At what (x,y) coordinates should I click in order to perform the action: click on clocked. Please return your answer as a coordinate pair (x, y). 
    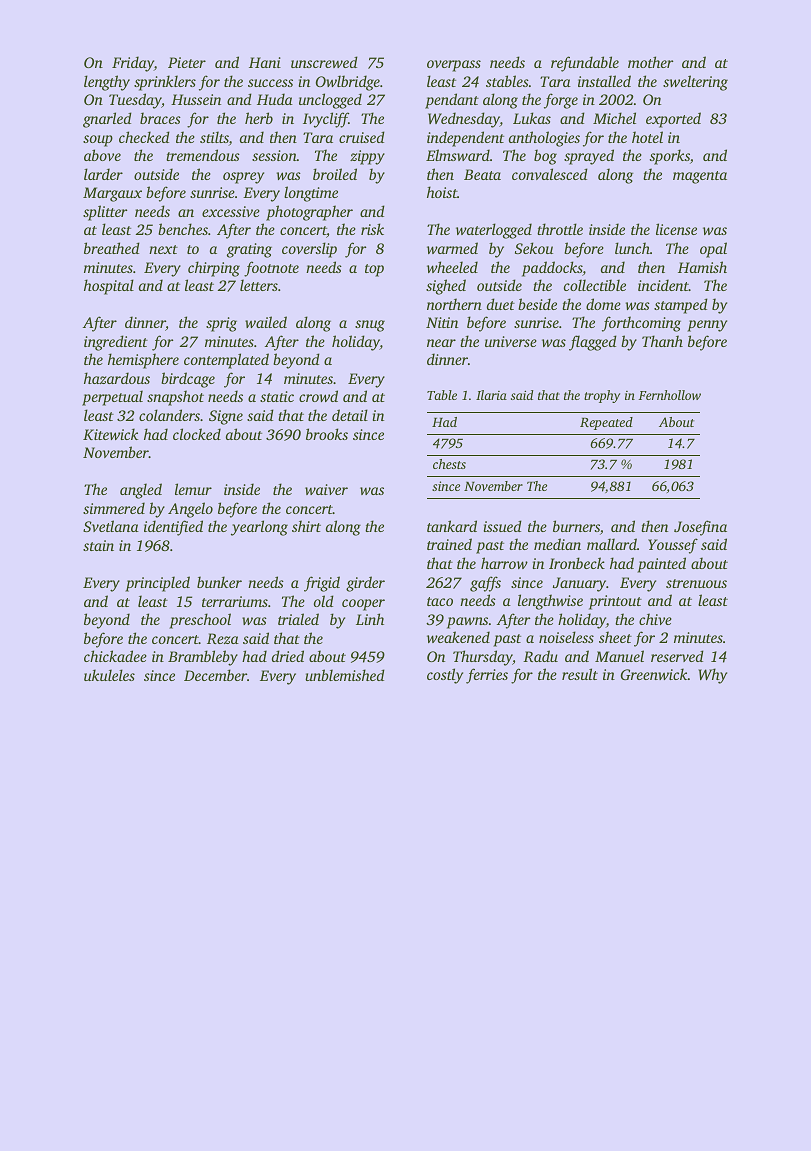
    Looking at the image, I should click on (197, 434).
